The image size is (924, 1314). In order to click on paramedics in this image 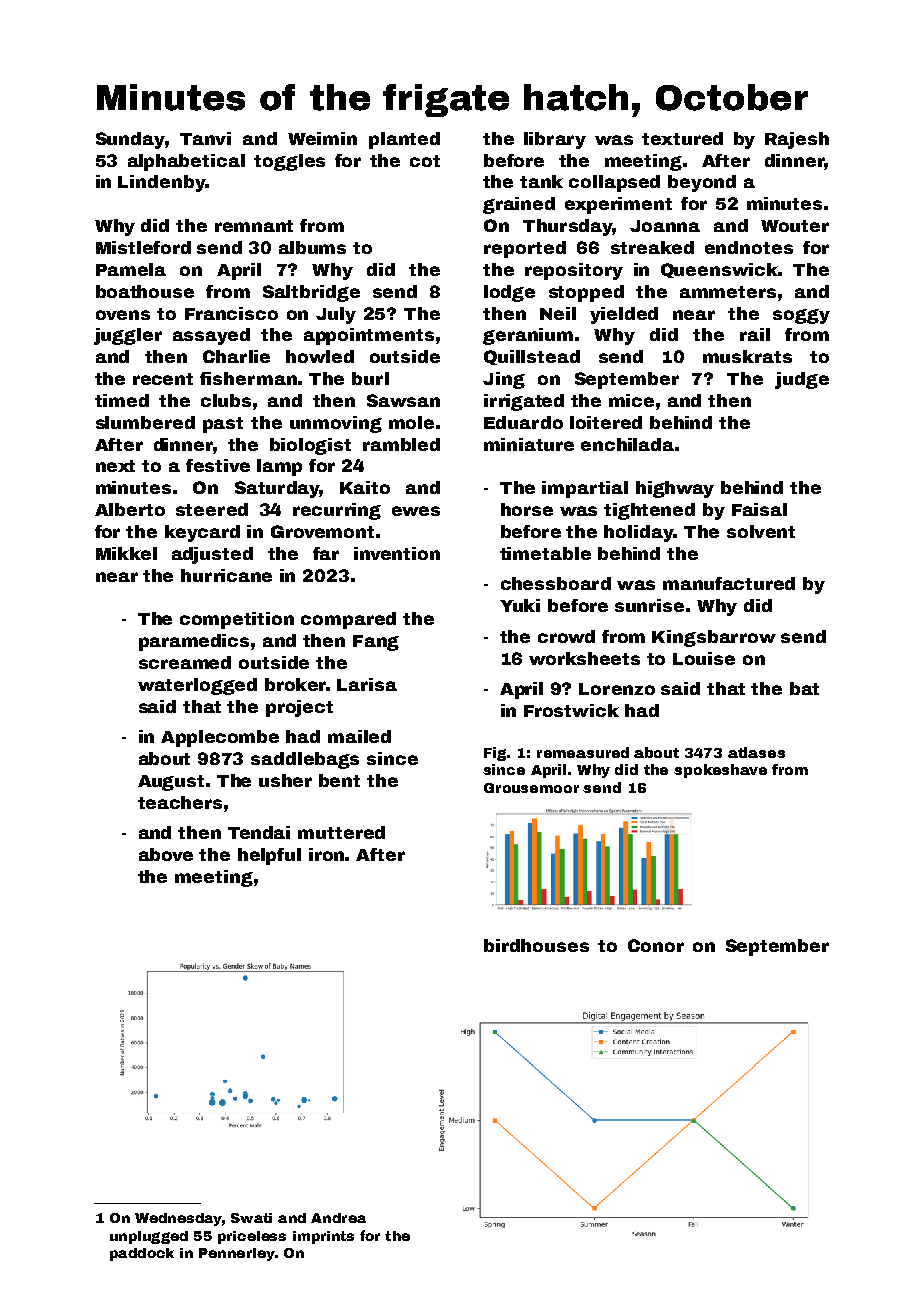, I will do `click(194, 642)`.
